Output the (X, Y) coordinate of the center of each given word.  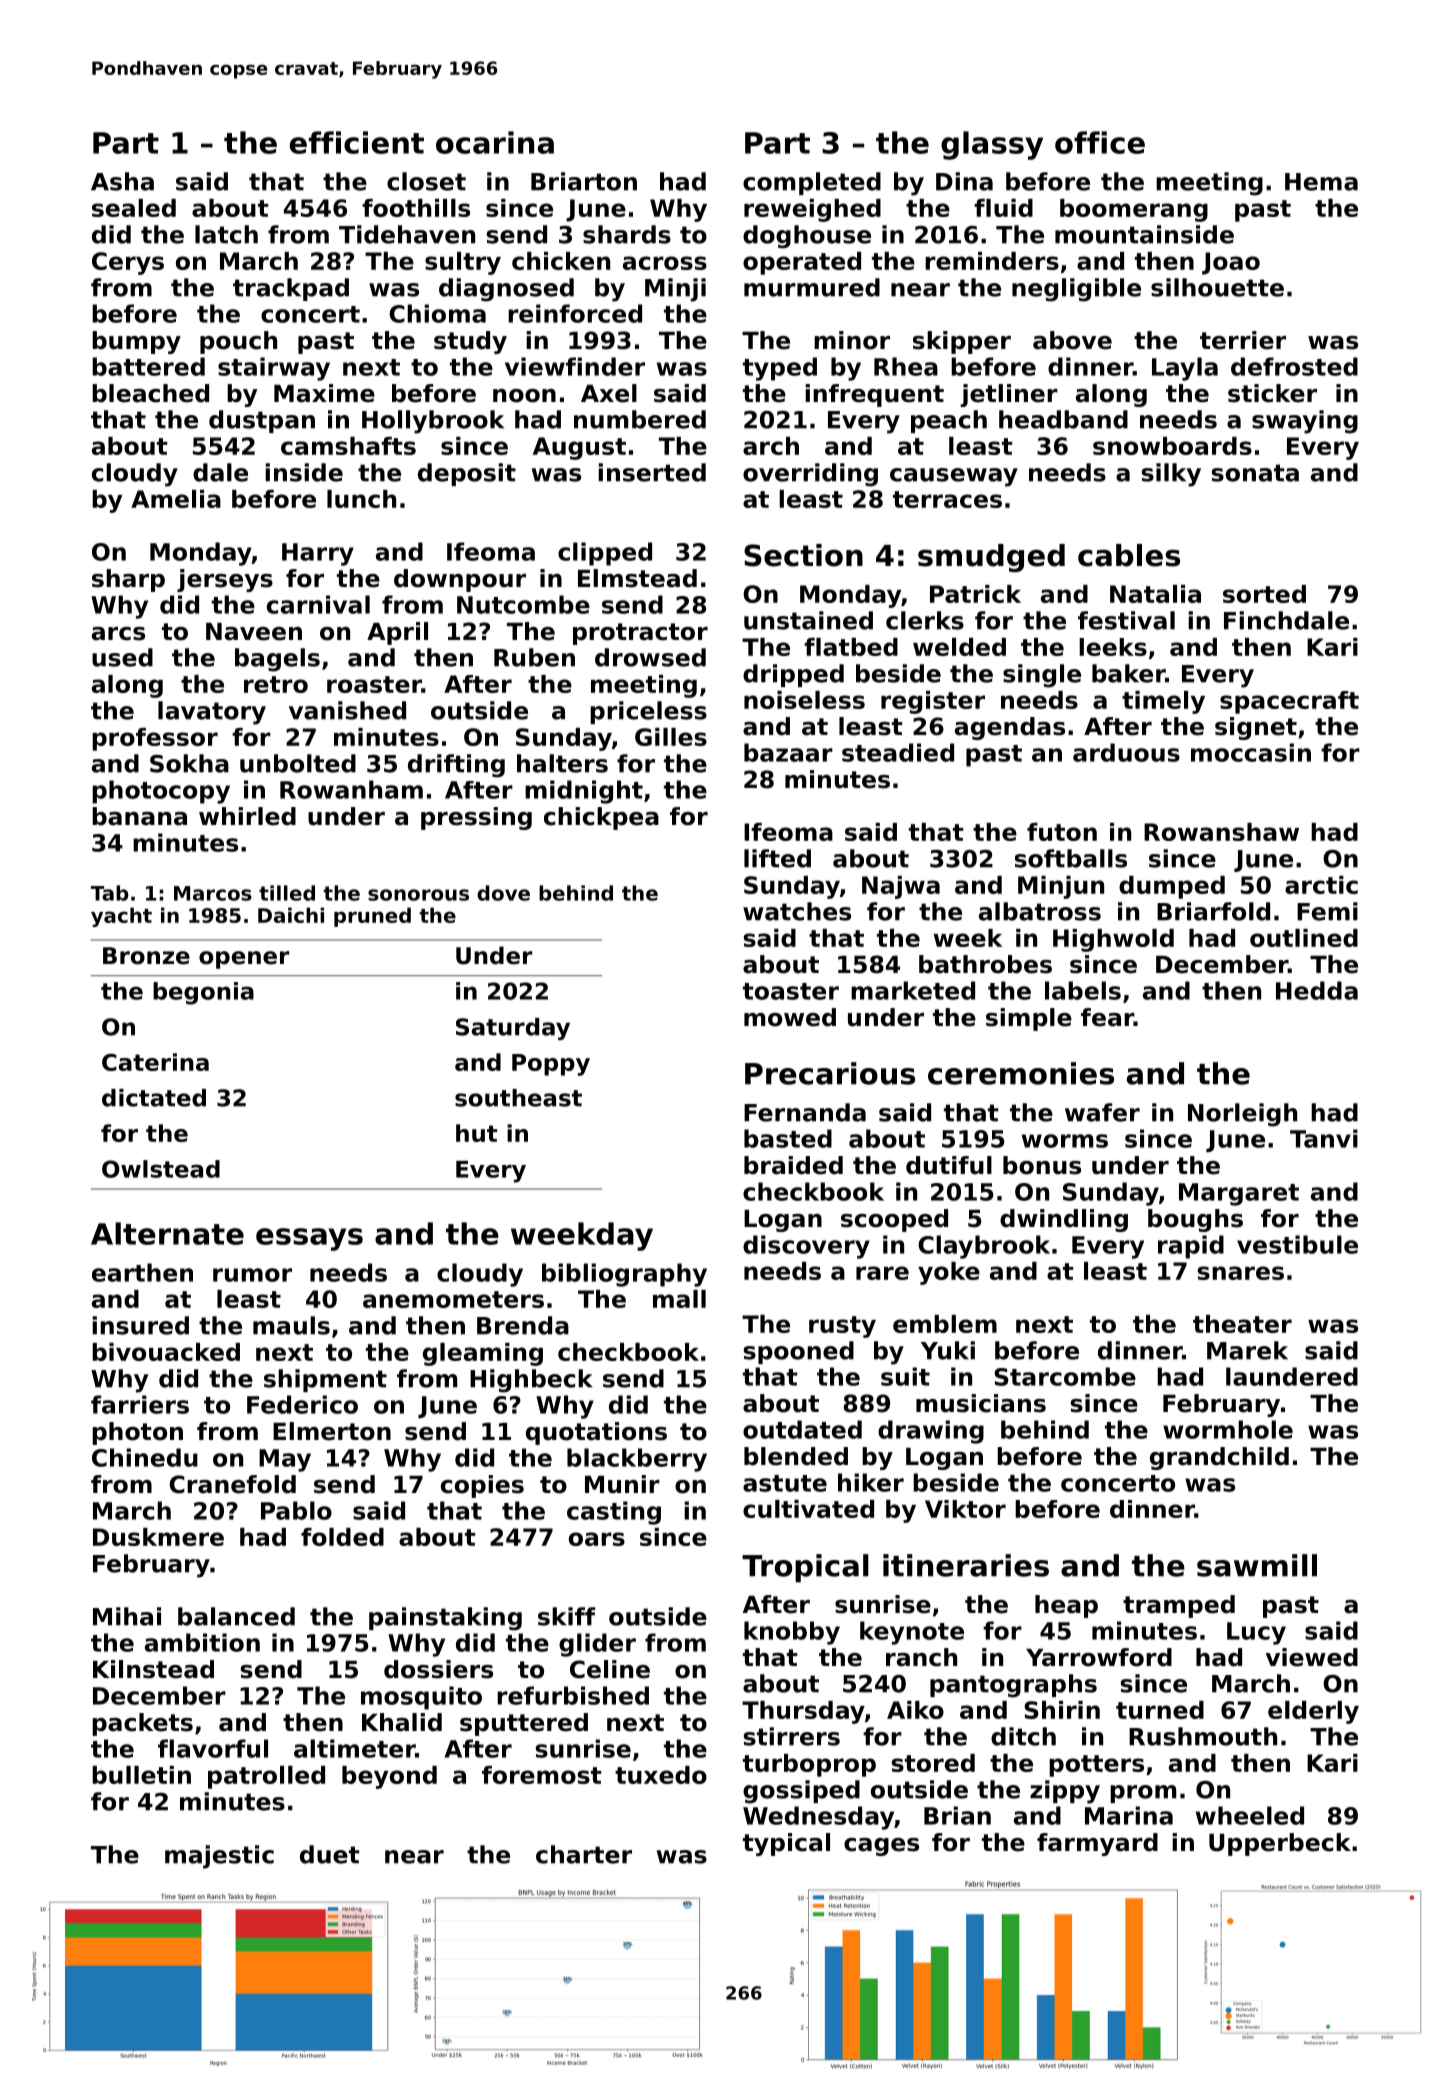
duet (330, 1854)
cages (881, 1847)
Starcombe (1065, 1376)
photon (137, 1433)
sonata (1255, 473)
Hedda (1317, 990)
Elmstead (637, 578)
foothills (416, 208)
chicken (561, 261)
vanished (347, 710)
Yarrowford (1099, 1657)
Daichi (291, 915)
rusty (842, 1327)
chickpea (601, 818)
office (1100, 142)
